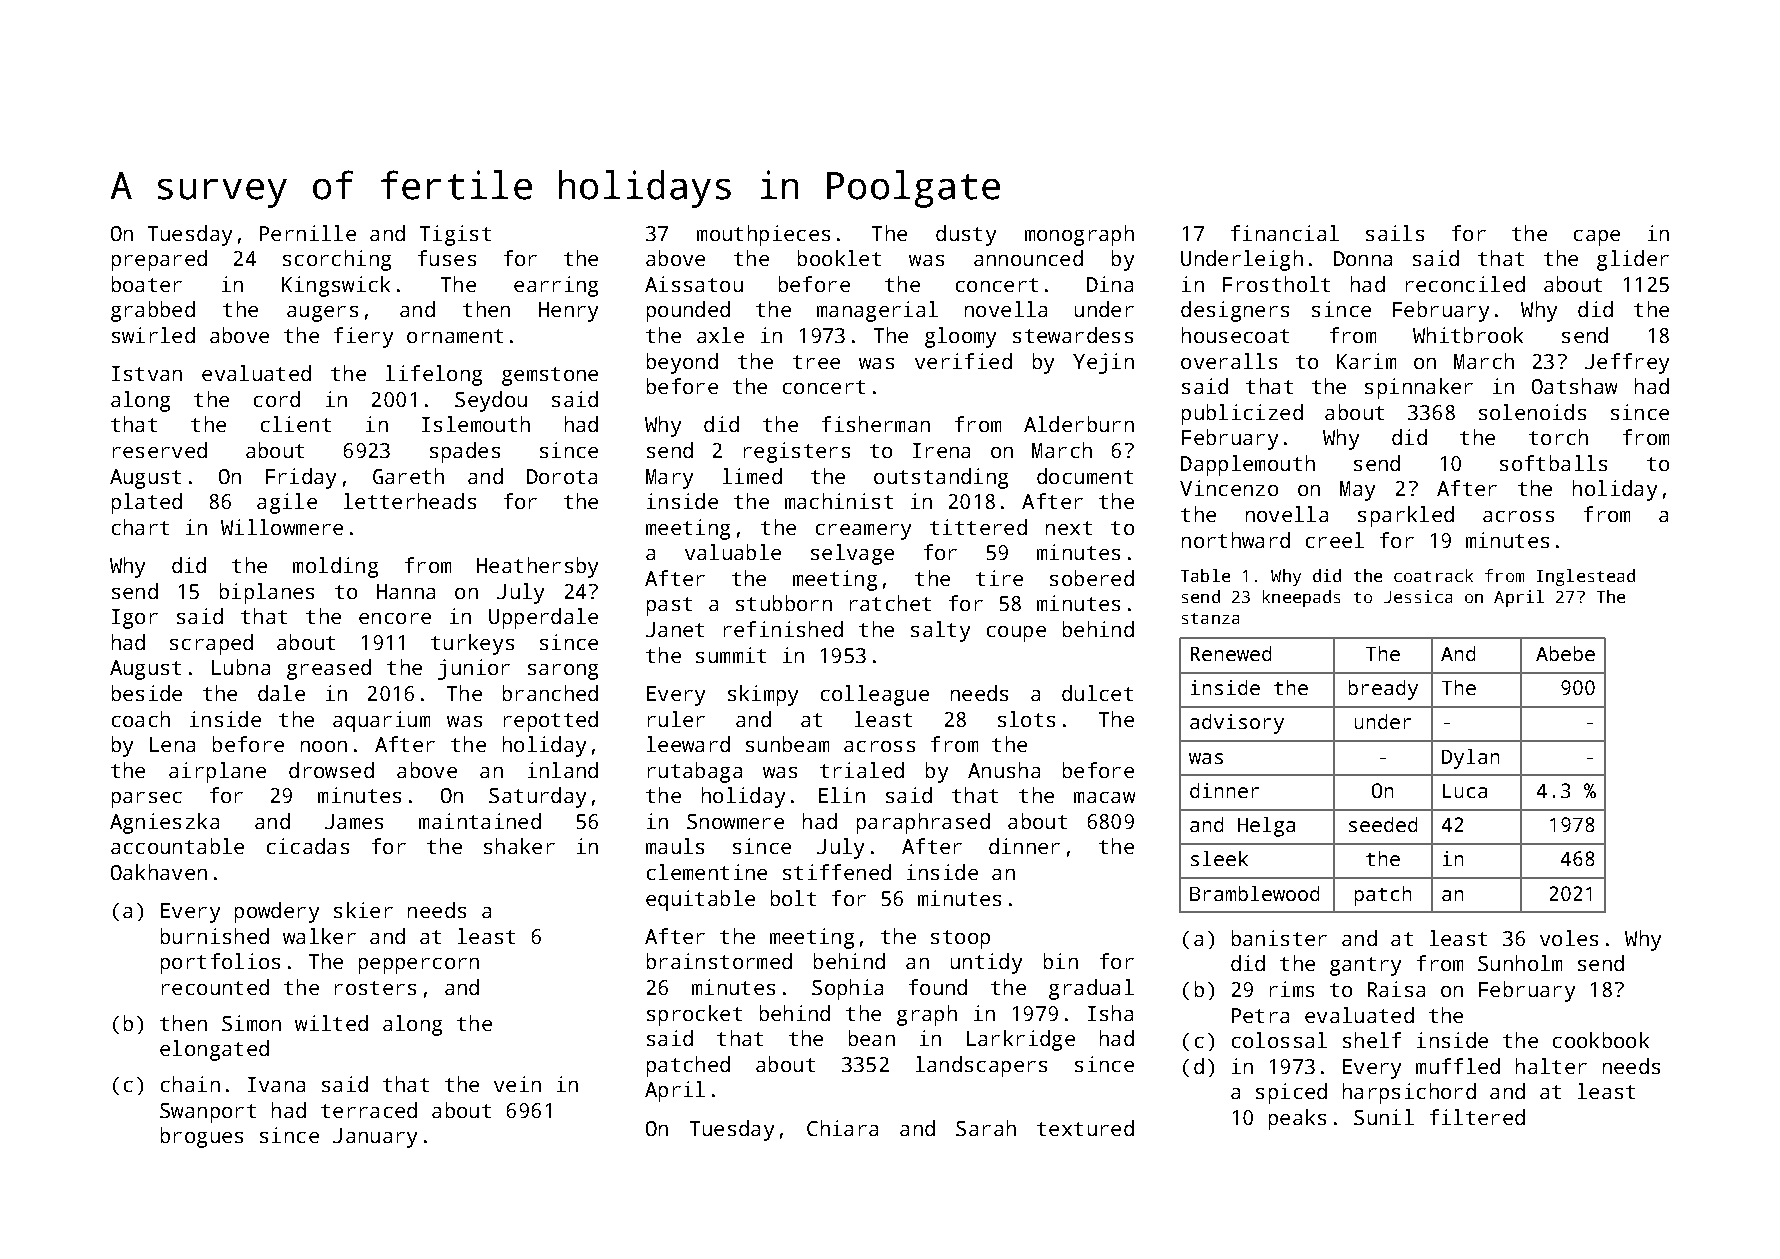  Describe the element at coordinates (852, 554) in the image. I see `selvage` at that location.
